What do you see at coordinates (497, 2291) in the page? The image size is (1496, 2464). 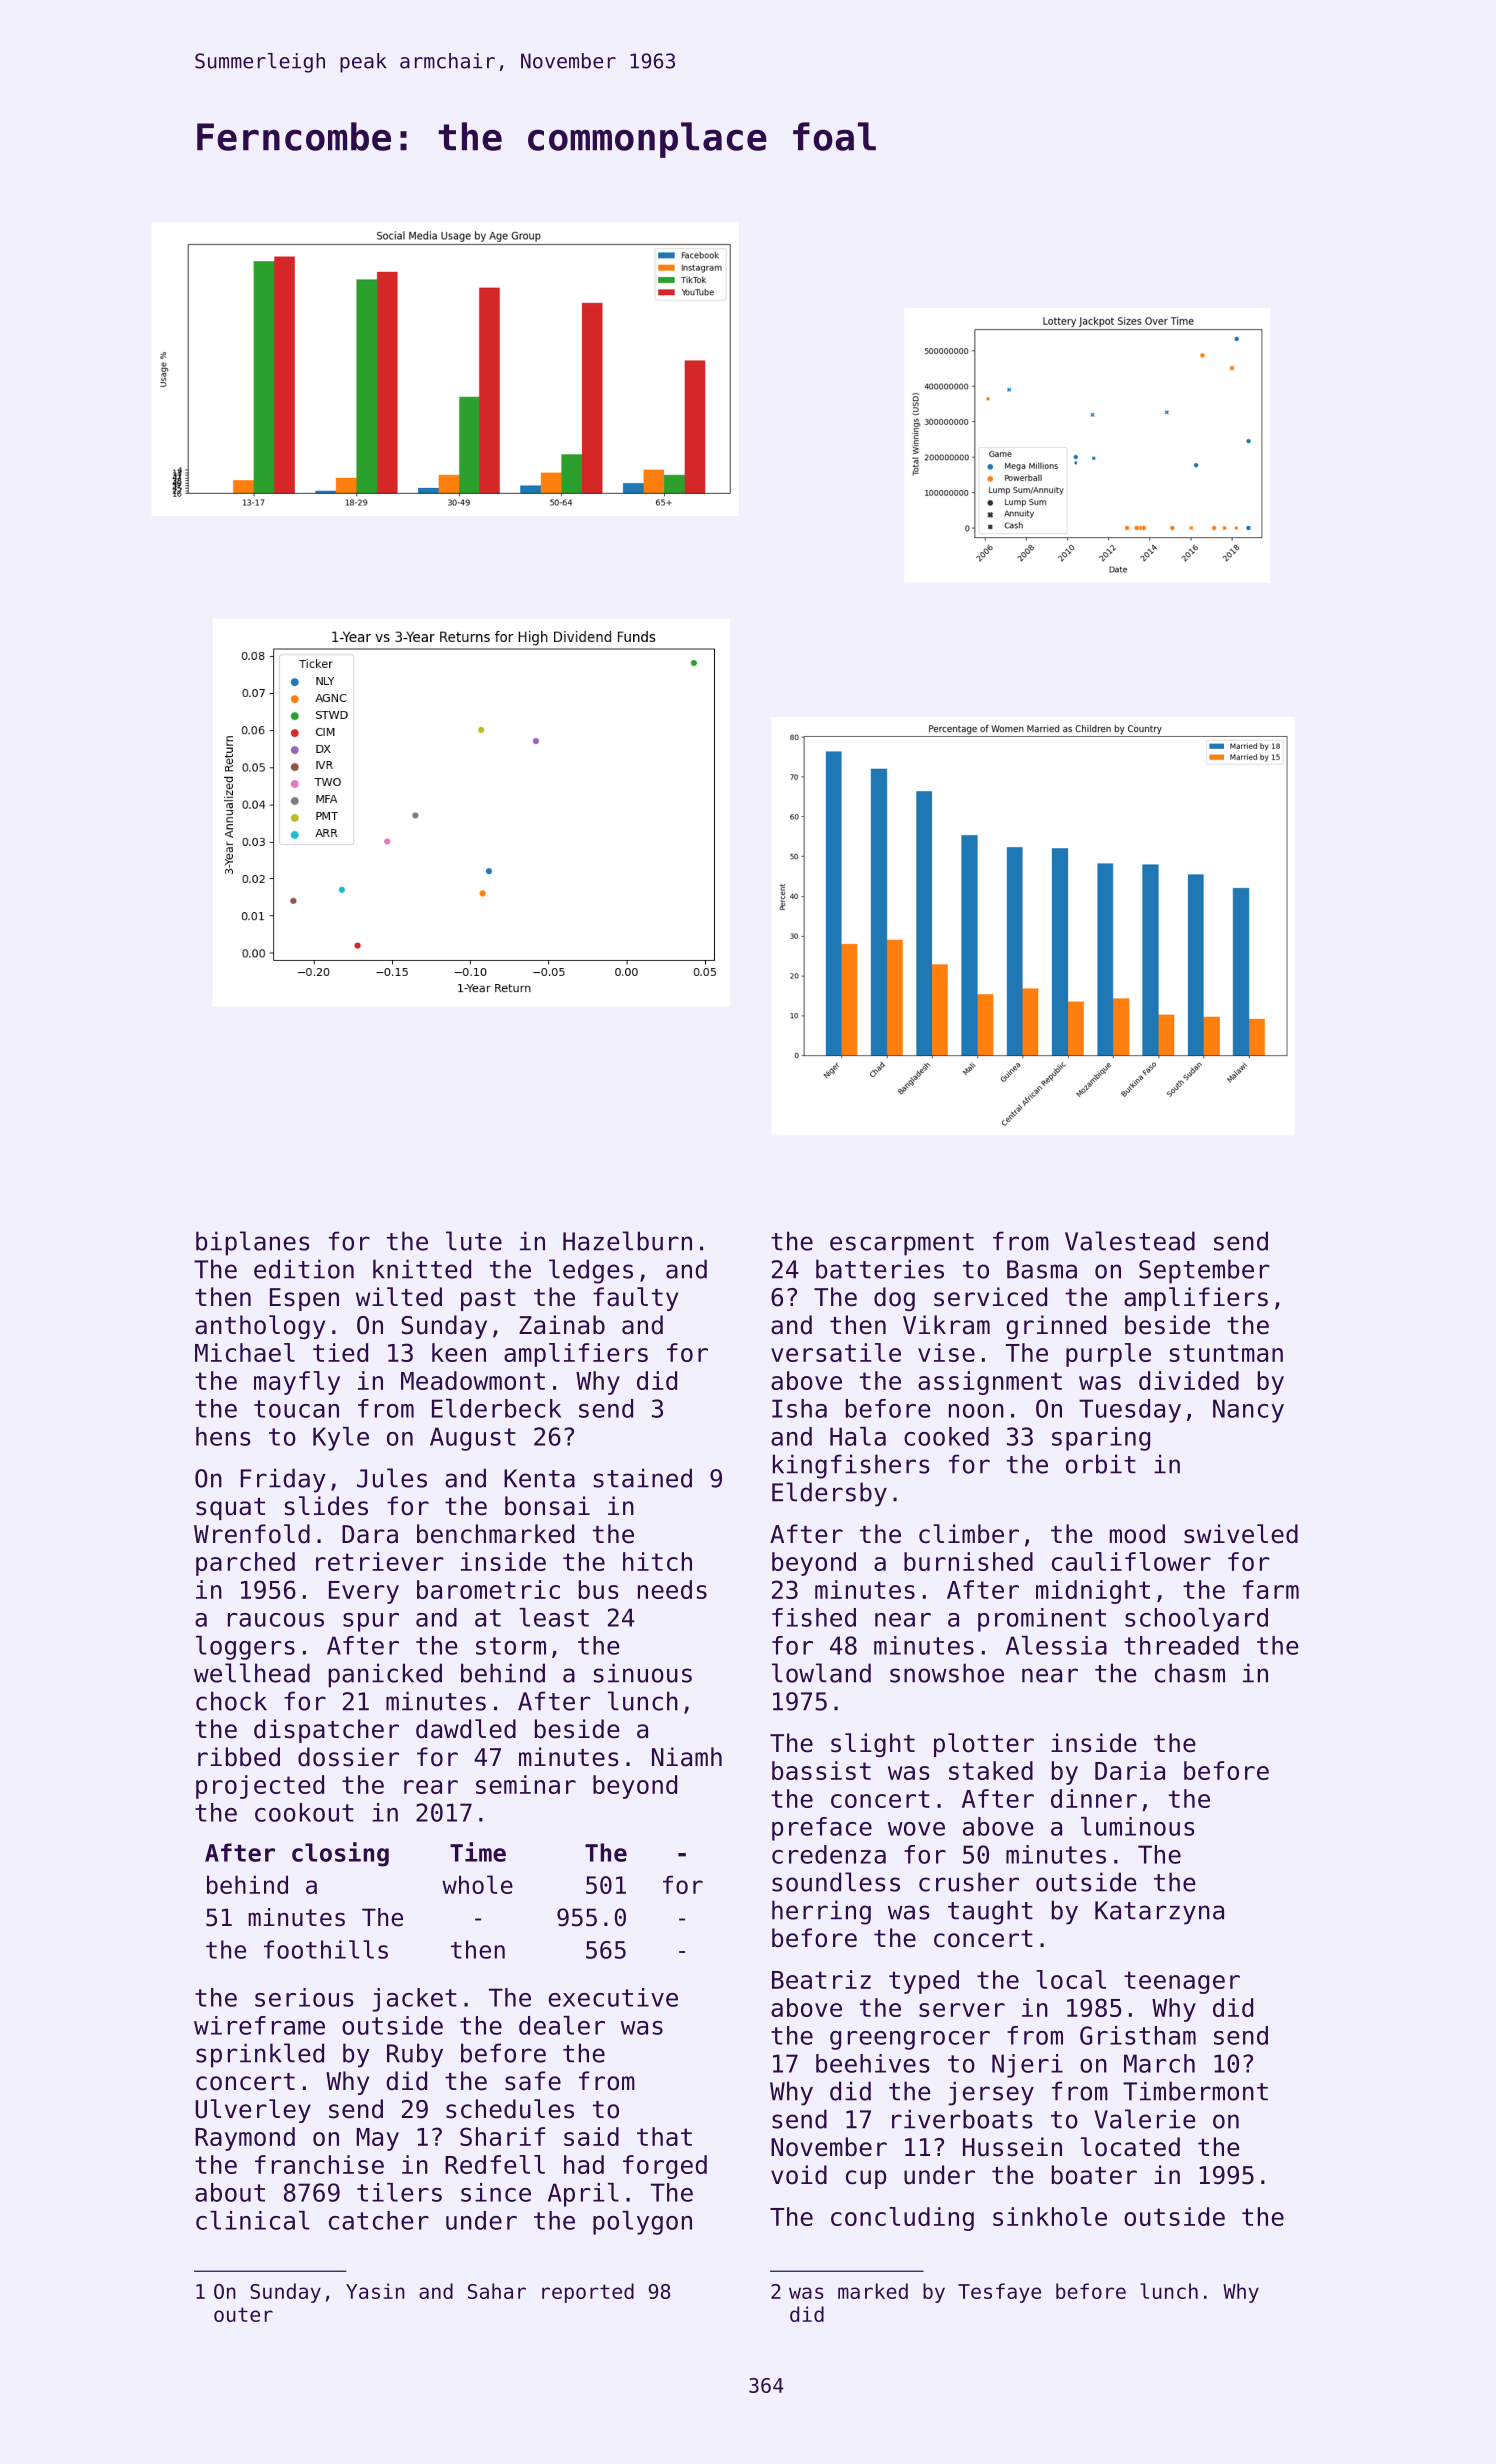 I see `Sahar` at bounding box center [497, 2291].
